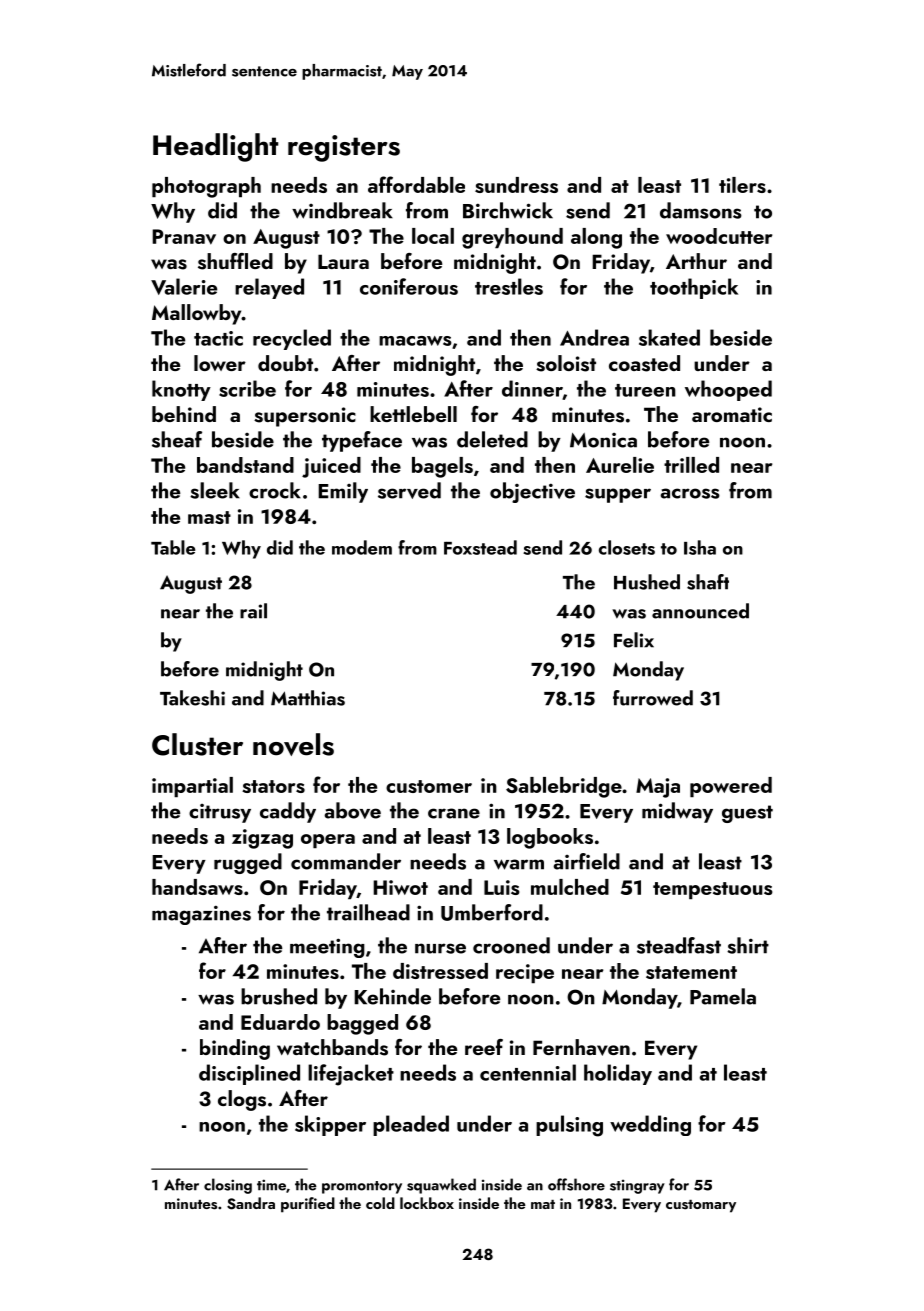 The width and height of the document is (924, 1311). I want to click on customer, so click(429, 786).
